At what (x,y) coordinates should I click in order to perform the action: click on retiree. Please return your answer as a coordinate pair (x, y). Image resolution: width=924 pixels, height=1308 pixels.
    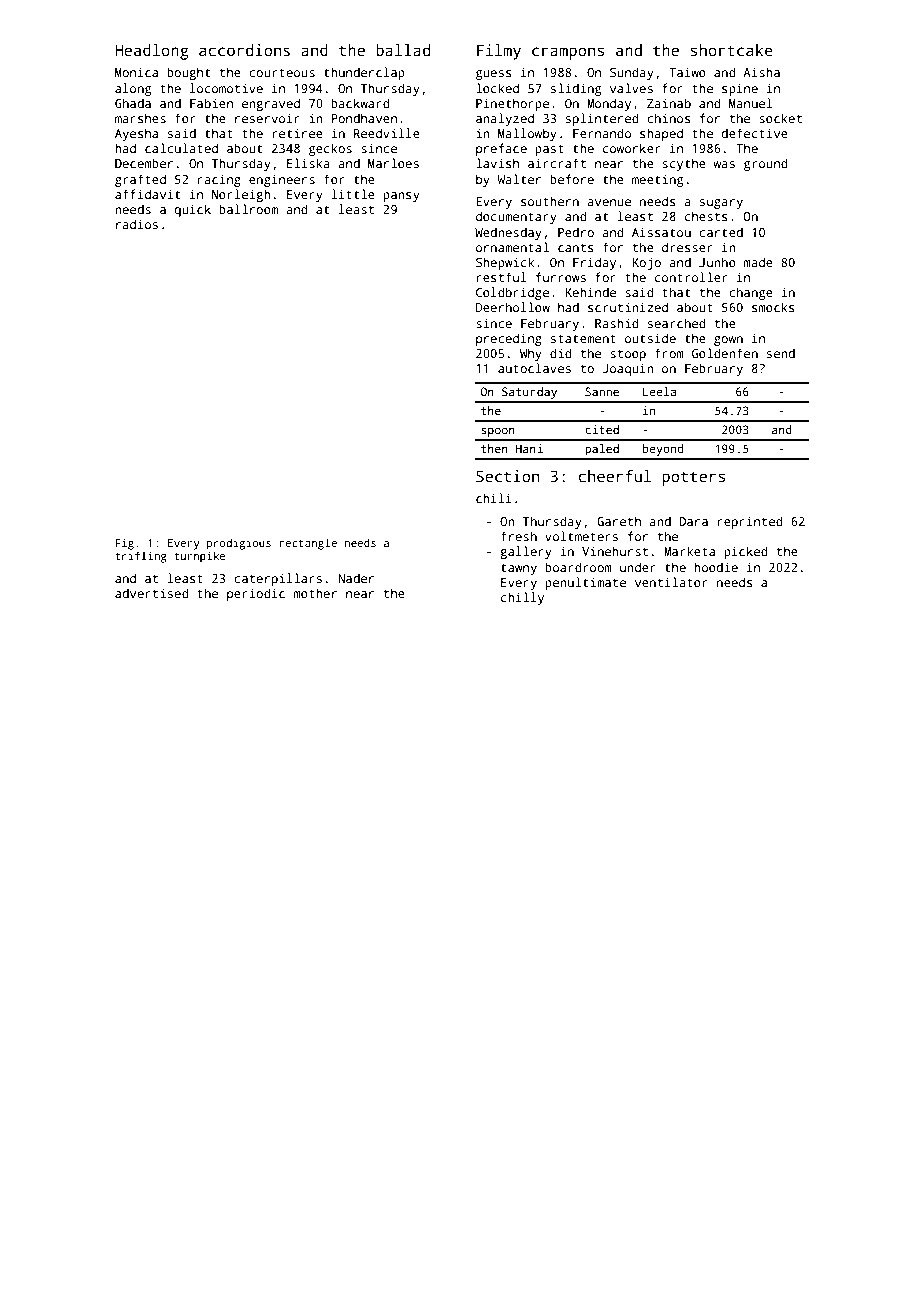
    Looking at the image, I should click on (297, 133).
